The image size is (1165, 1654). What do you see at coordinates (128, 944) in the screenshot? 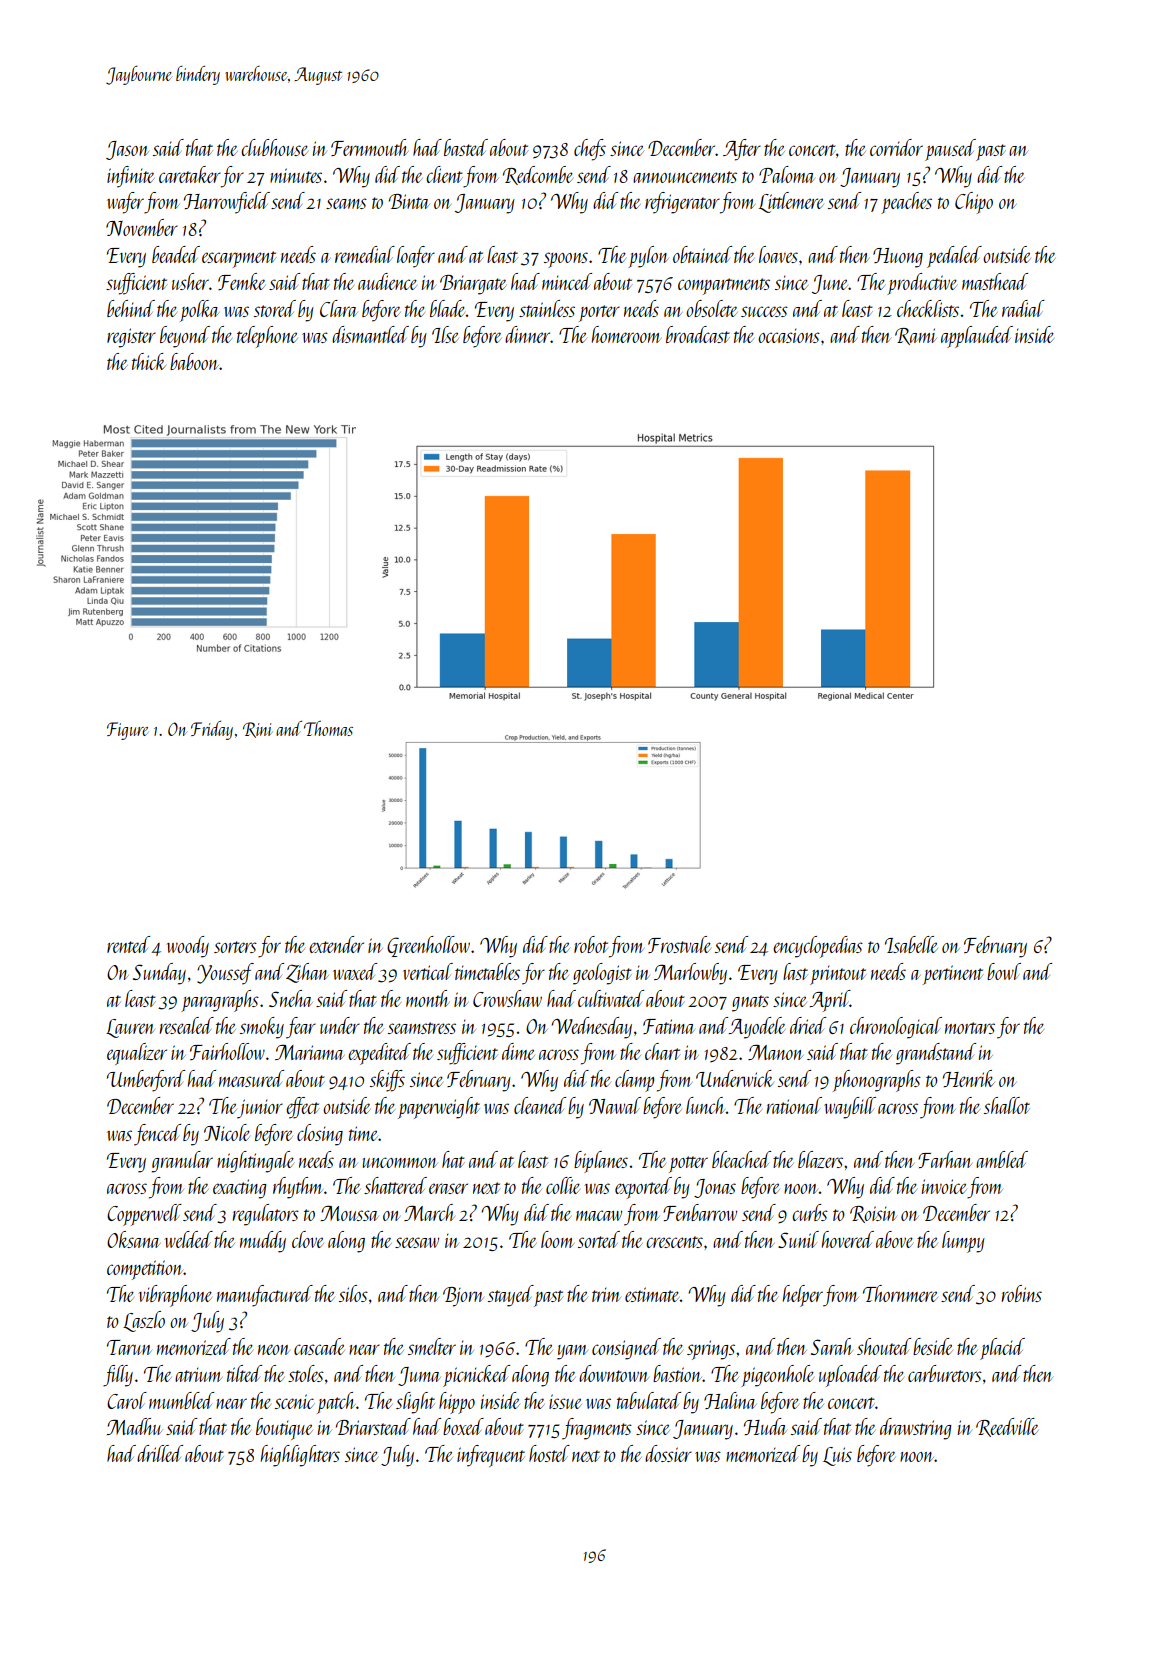
I see `rented` at bounding box center [128, 944].
